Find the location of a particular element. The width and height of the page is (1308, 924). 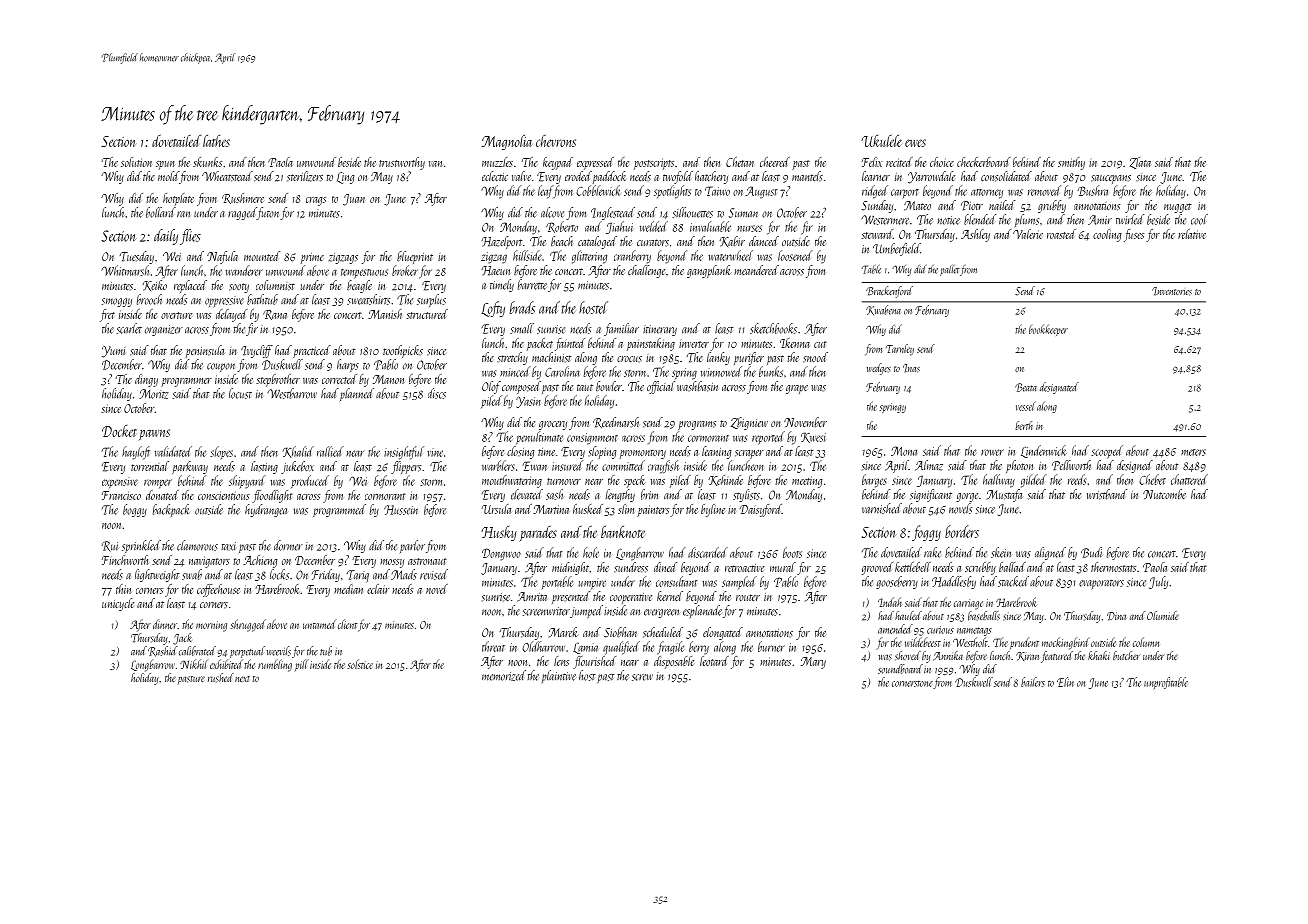

Haeun is located at coordinates (495, 271).
